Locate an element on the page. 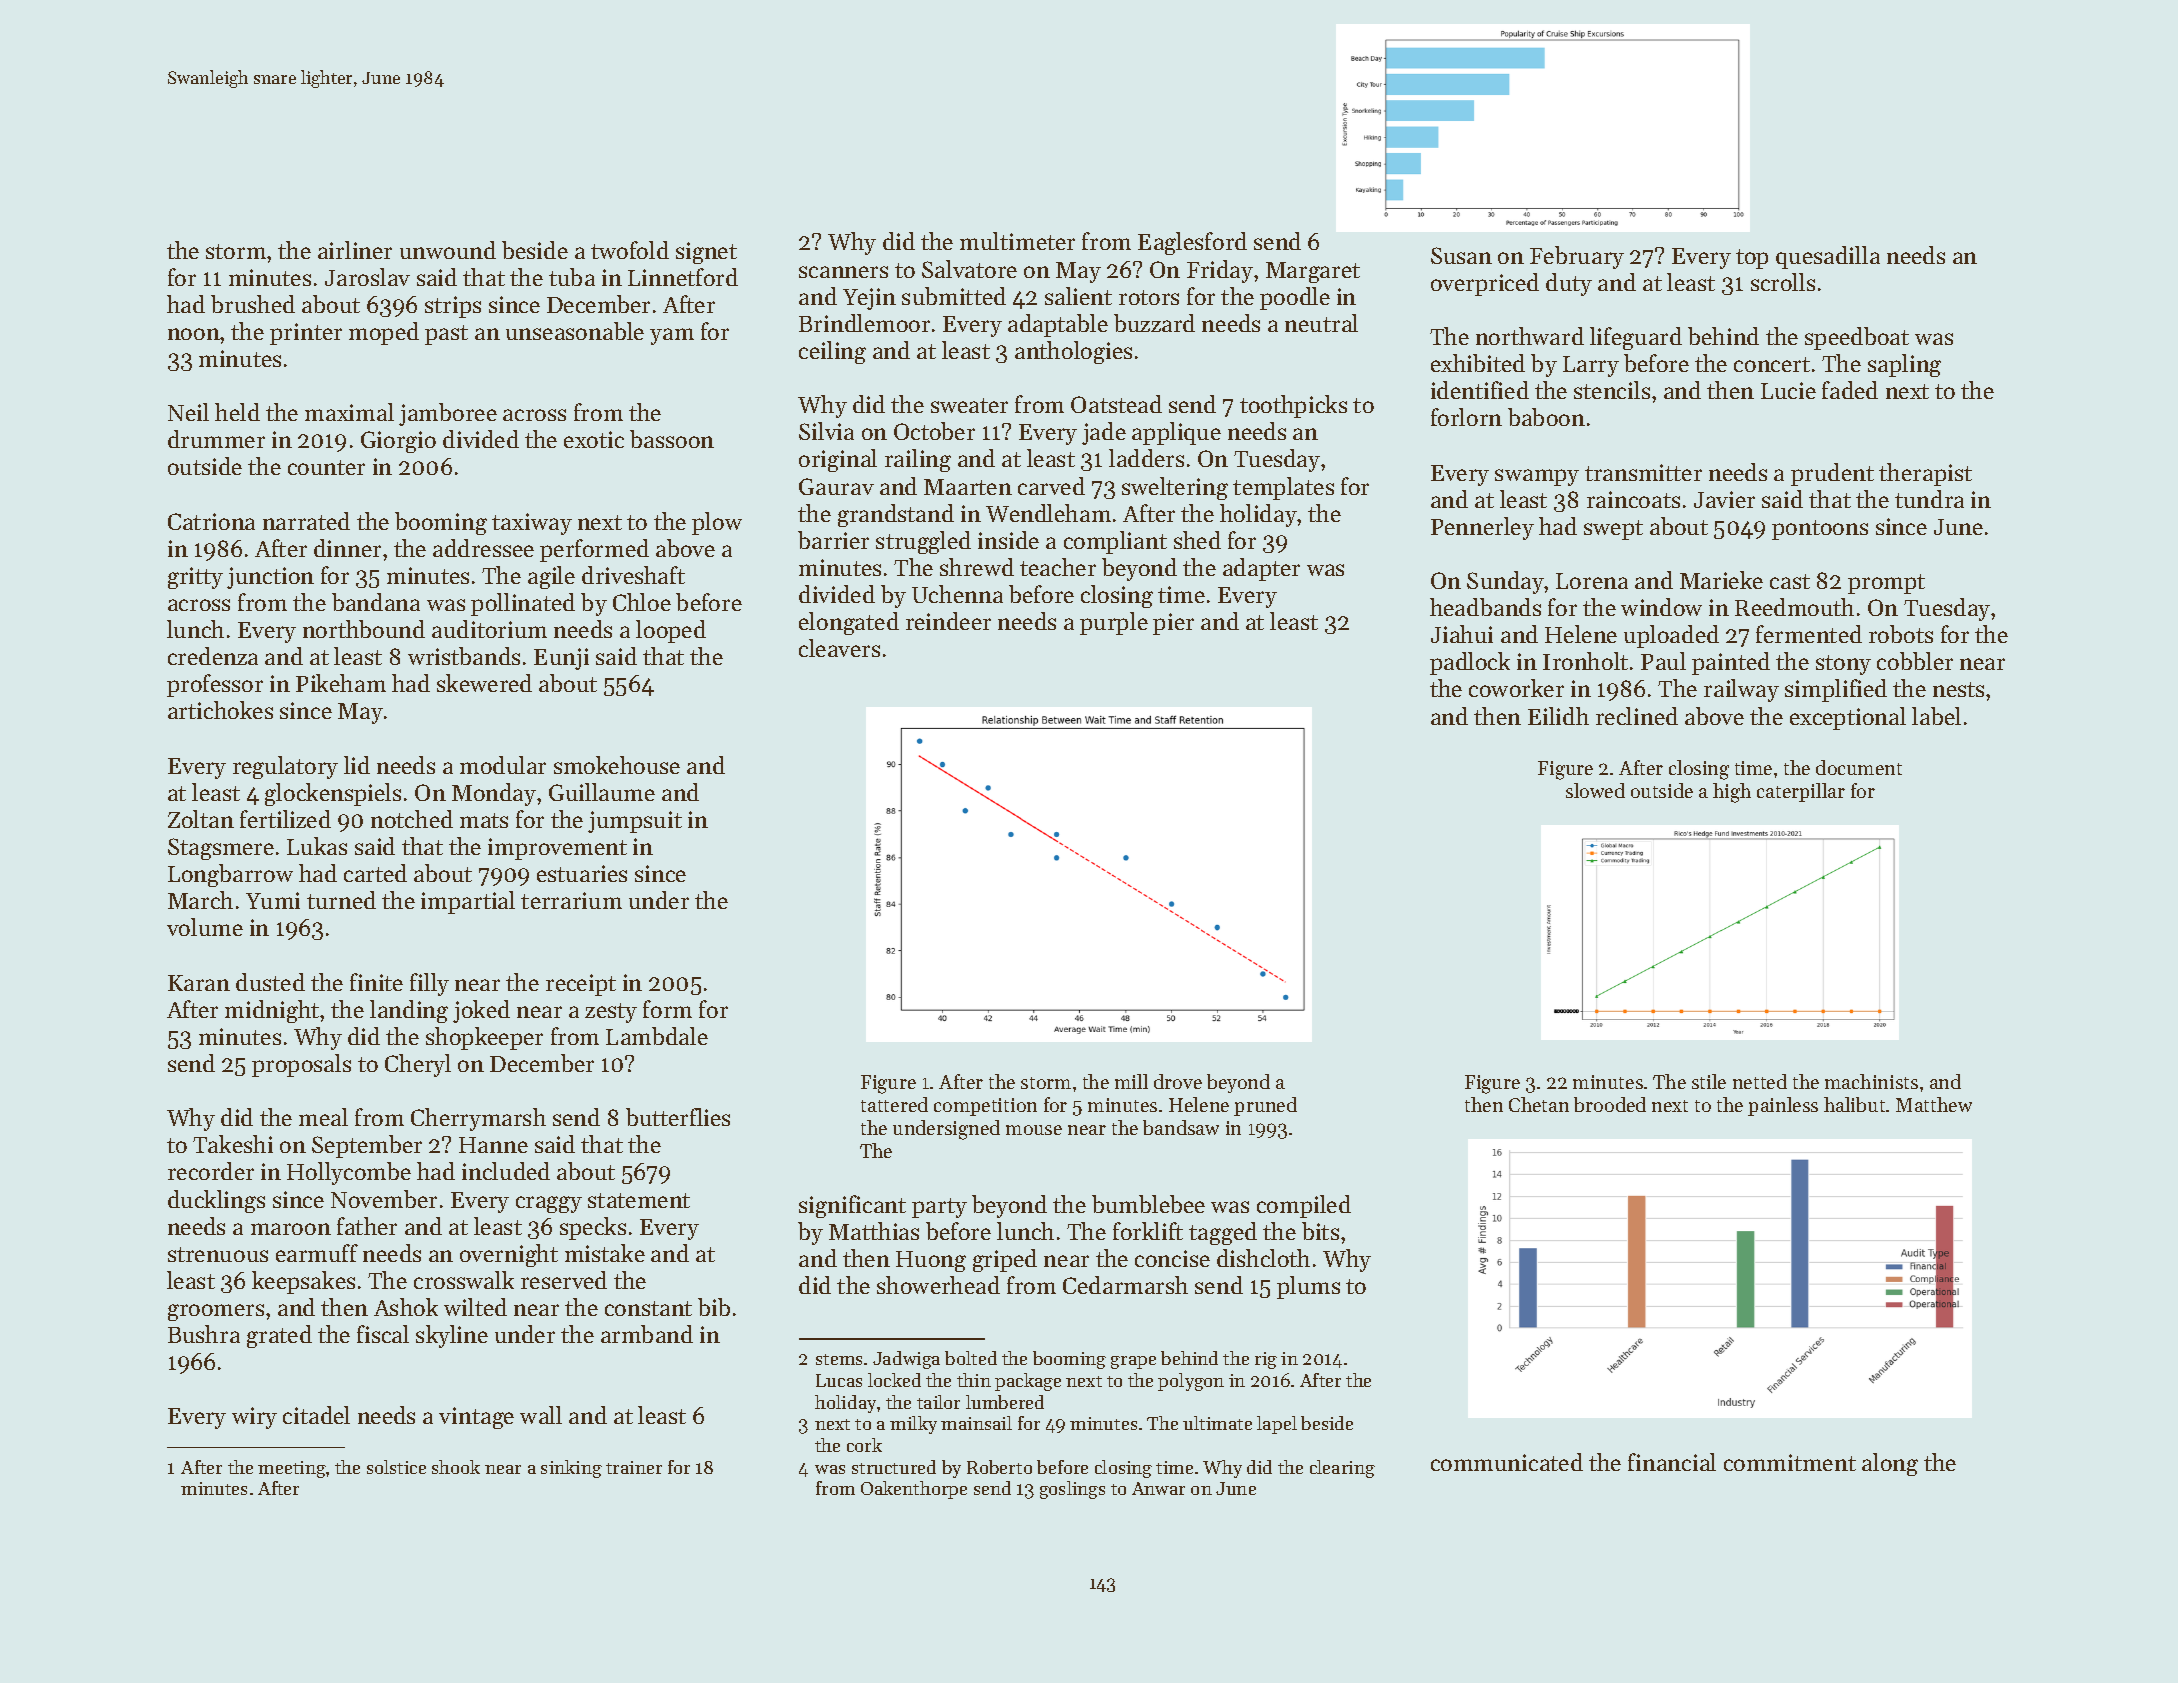  Jaroslav is located at coordinates (367, 277).
